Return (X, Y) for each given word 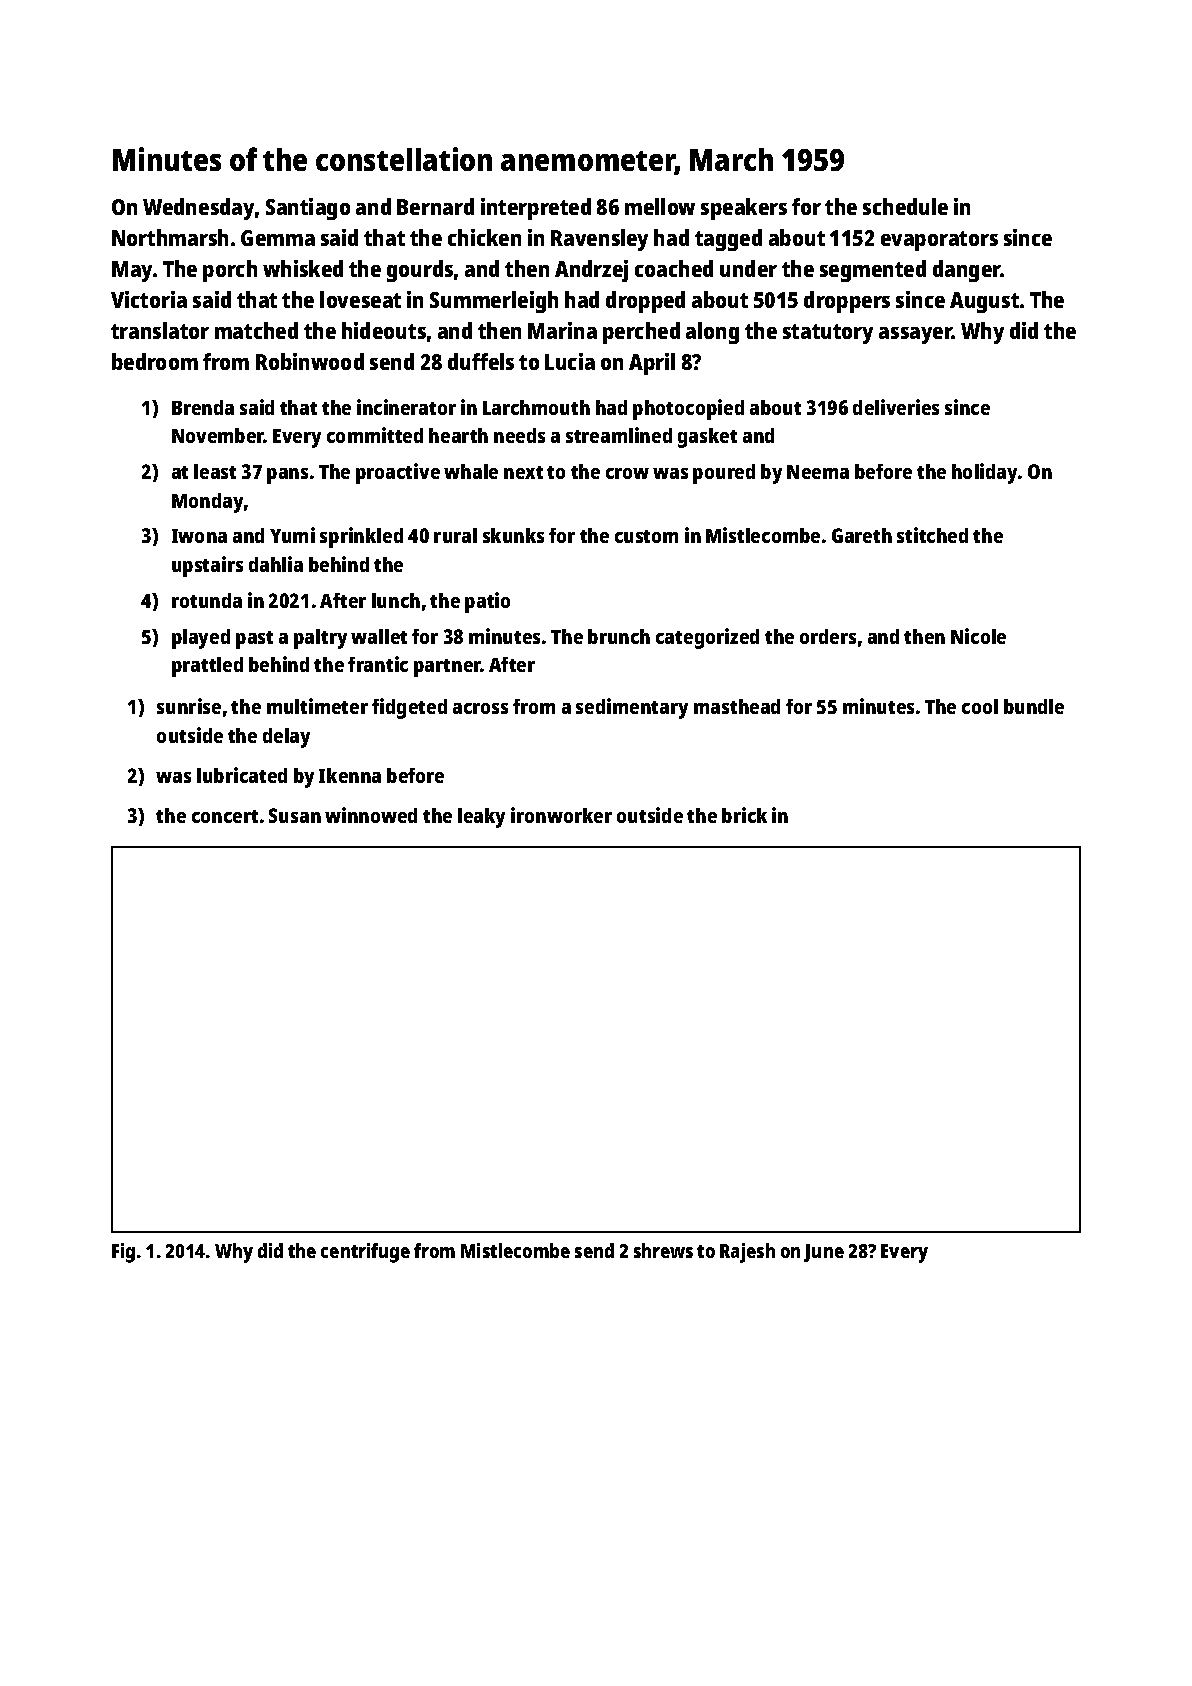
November (218, 435)
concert (225, 816)
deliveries (896, 407)
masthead (737, 706)
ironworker (561, 815)
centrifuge (365, 1253)
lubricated (242, 775)
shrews (663, 1250)
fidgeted (409, 708)
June (824, 1253)
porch (230, 271)
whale (471, 471)
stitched (932, 535)
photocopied (688, 409)
